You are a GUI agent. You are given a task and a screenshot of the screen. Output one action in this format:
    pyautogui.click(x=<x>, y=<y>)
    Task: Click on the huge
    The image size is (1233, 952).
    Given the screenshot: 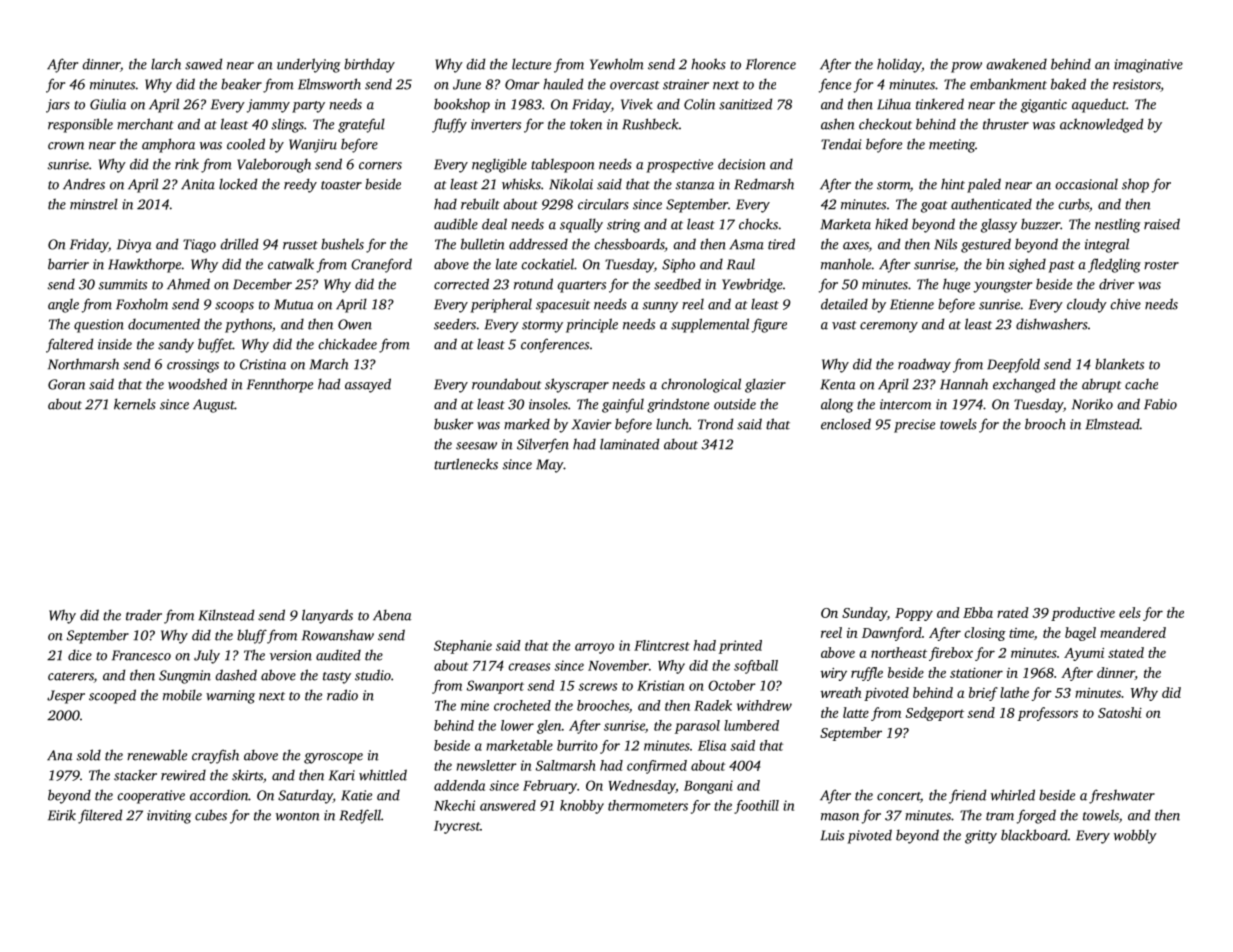 What is the action you would take?
    pyautogui.click(x=956, y=285)
